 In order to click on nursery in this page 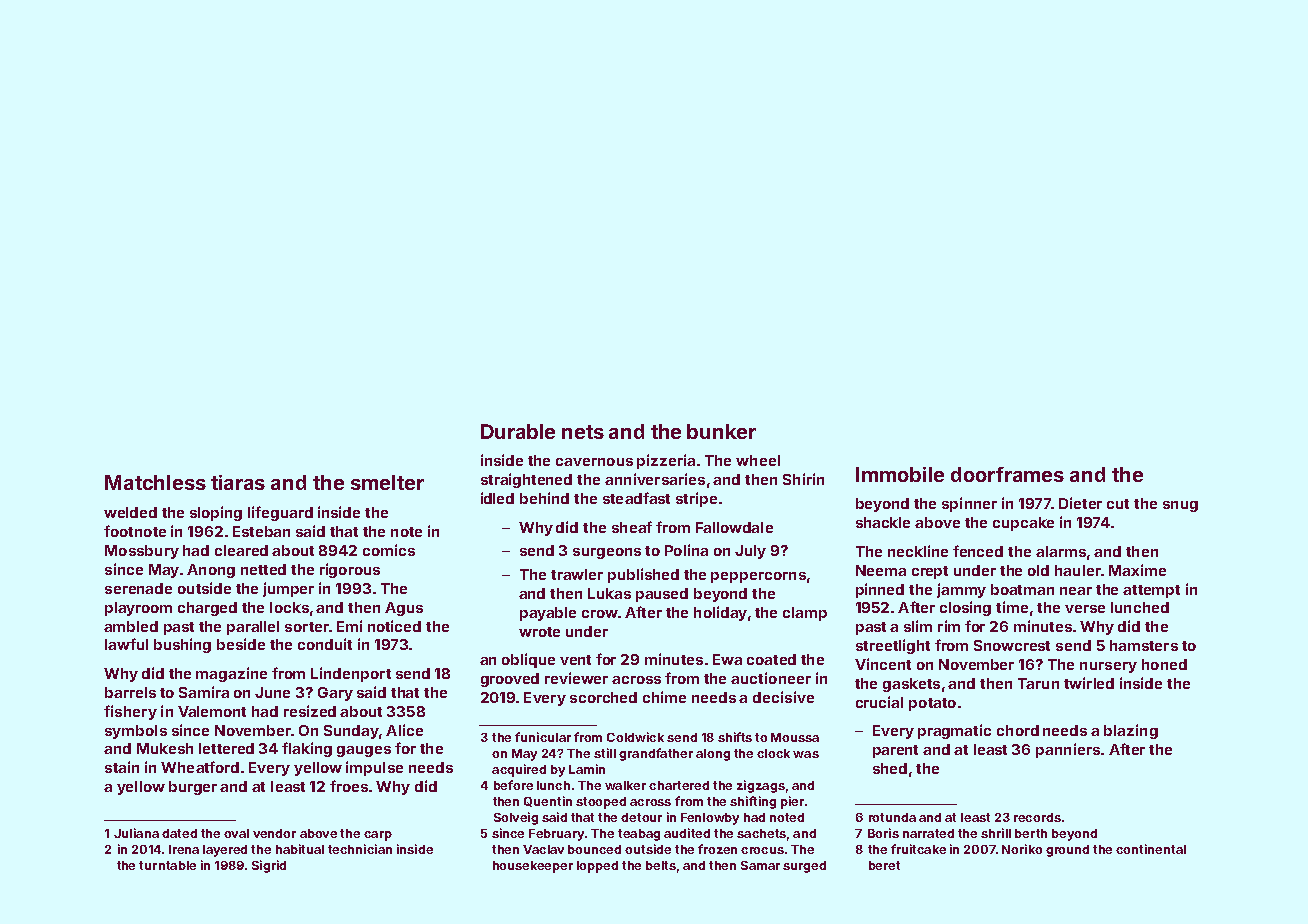, I will do `click(1108, 667)`.
